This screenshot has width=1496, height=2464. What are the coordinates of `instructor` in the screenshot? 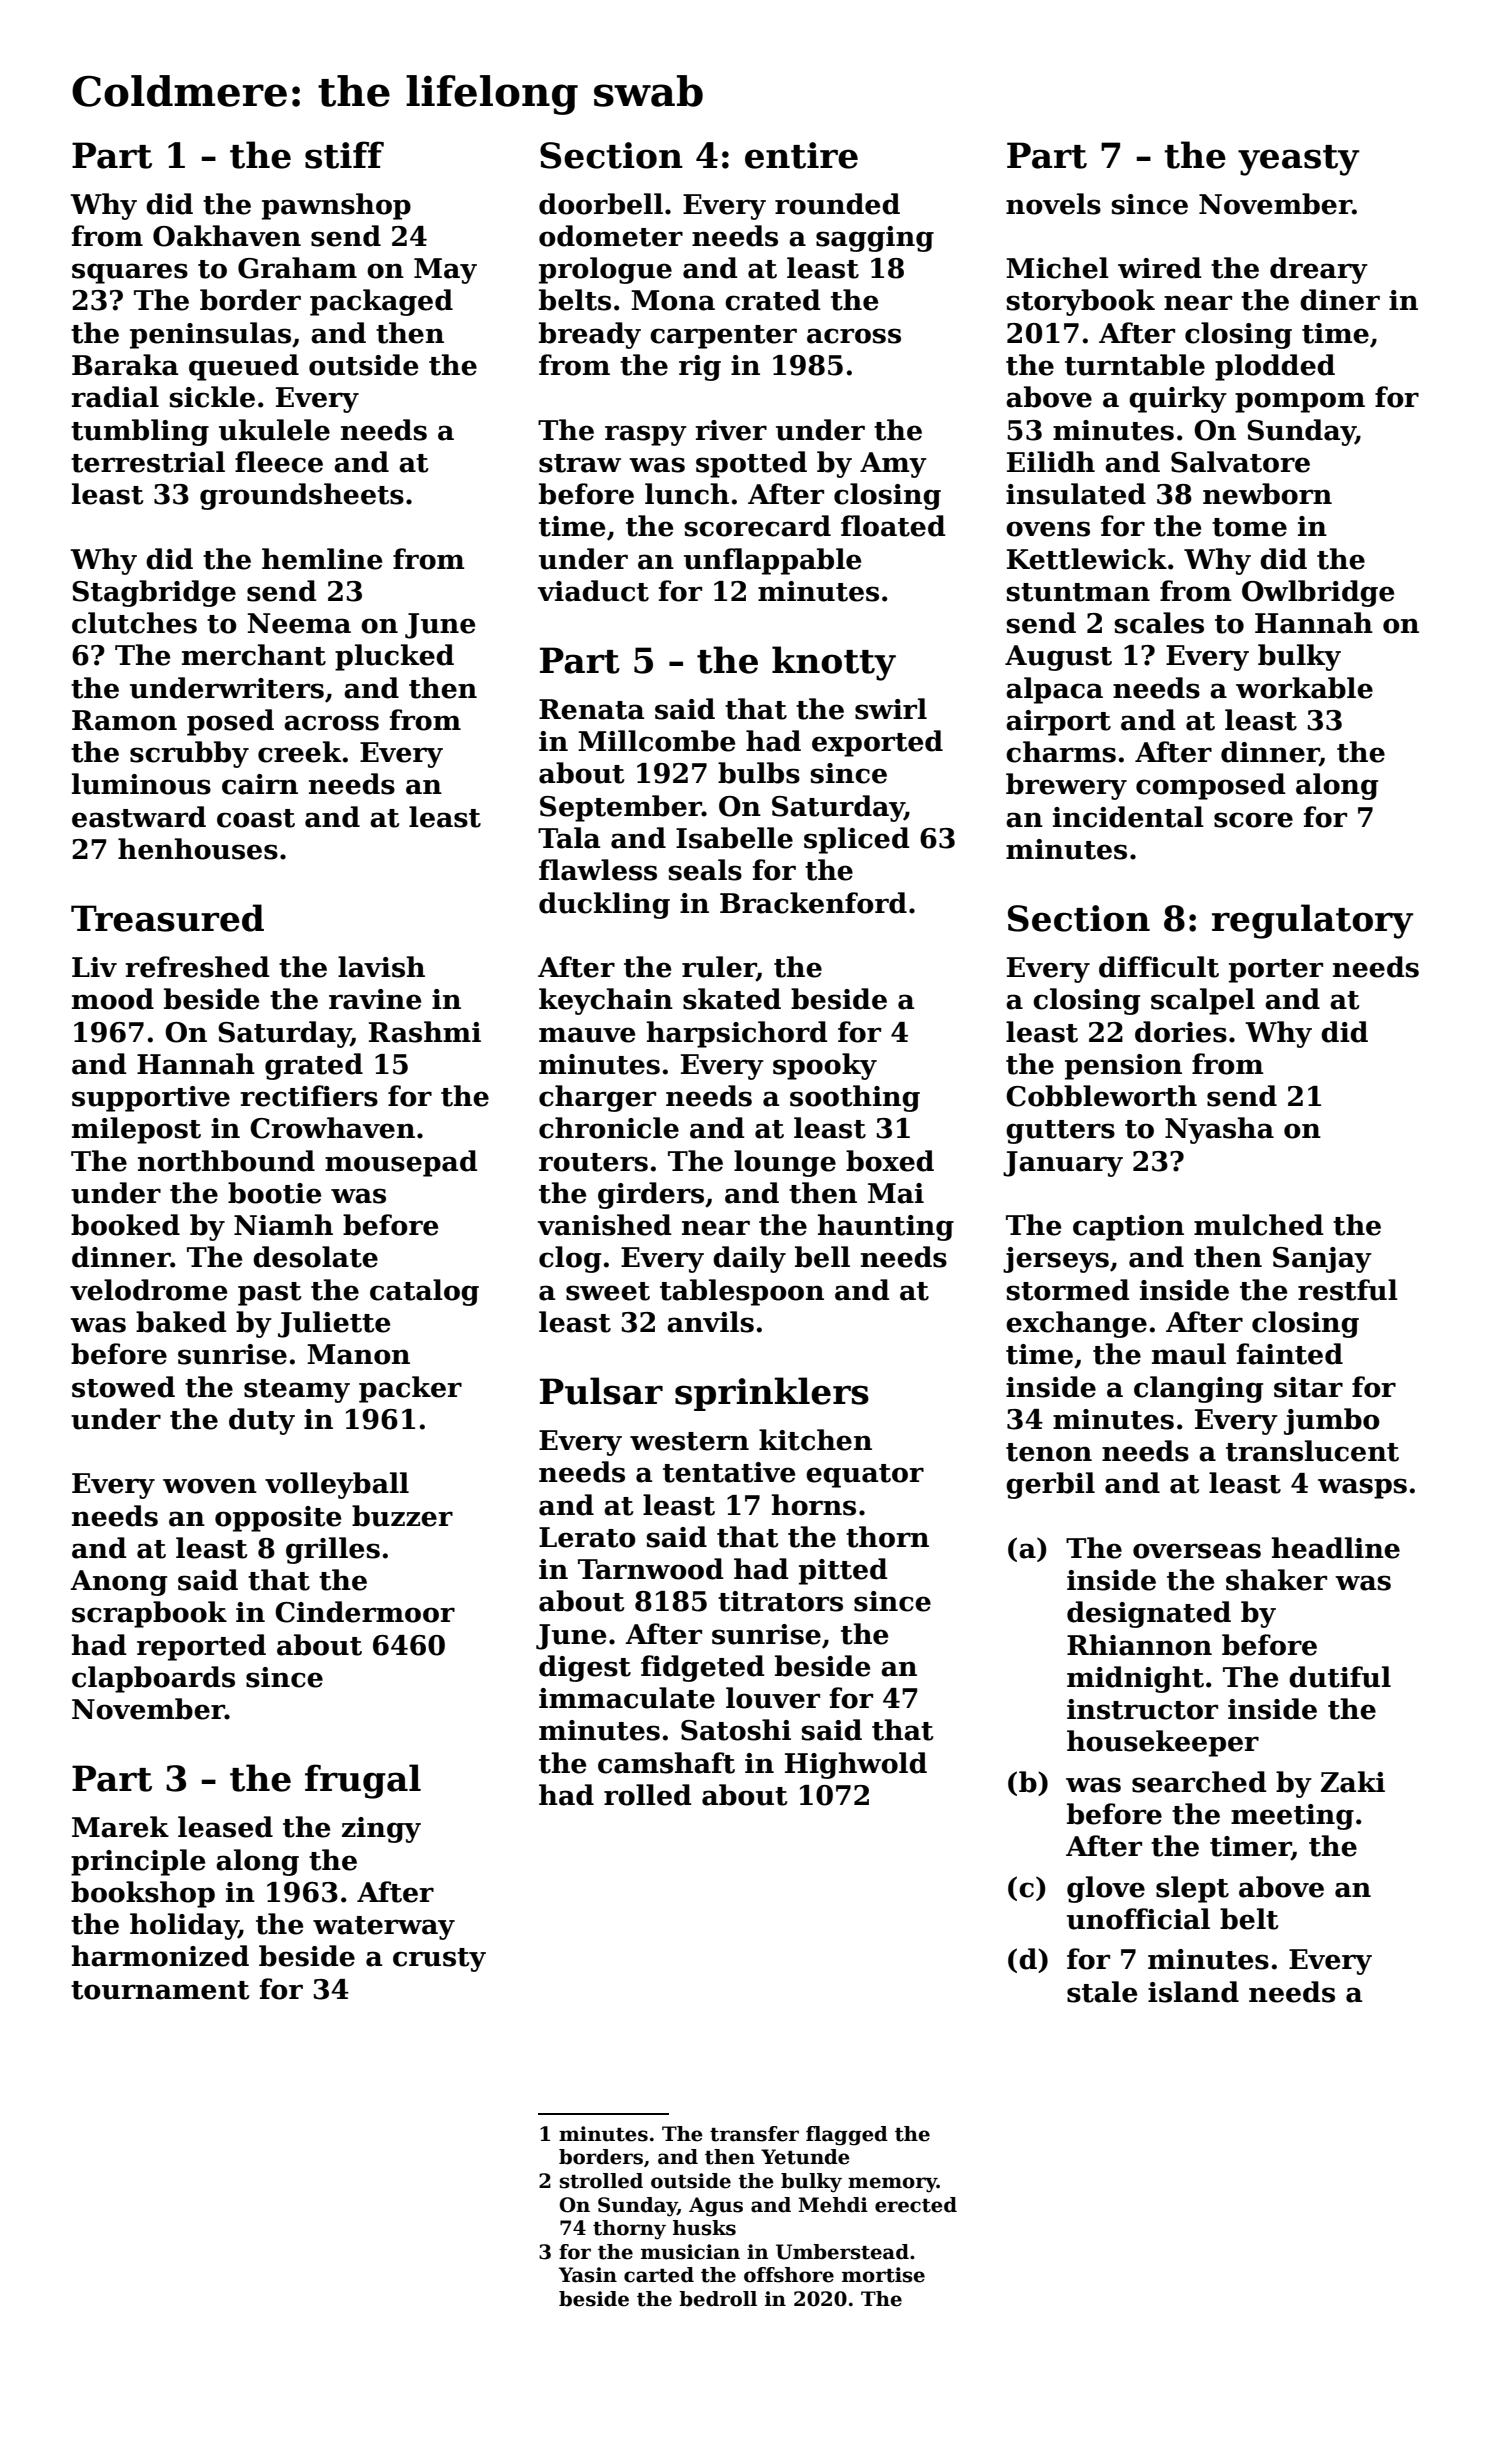 It's located at (1142, 1709).
